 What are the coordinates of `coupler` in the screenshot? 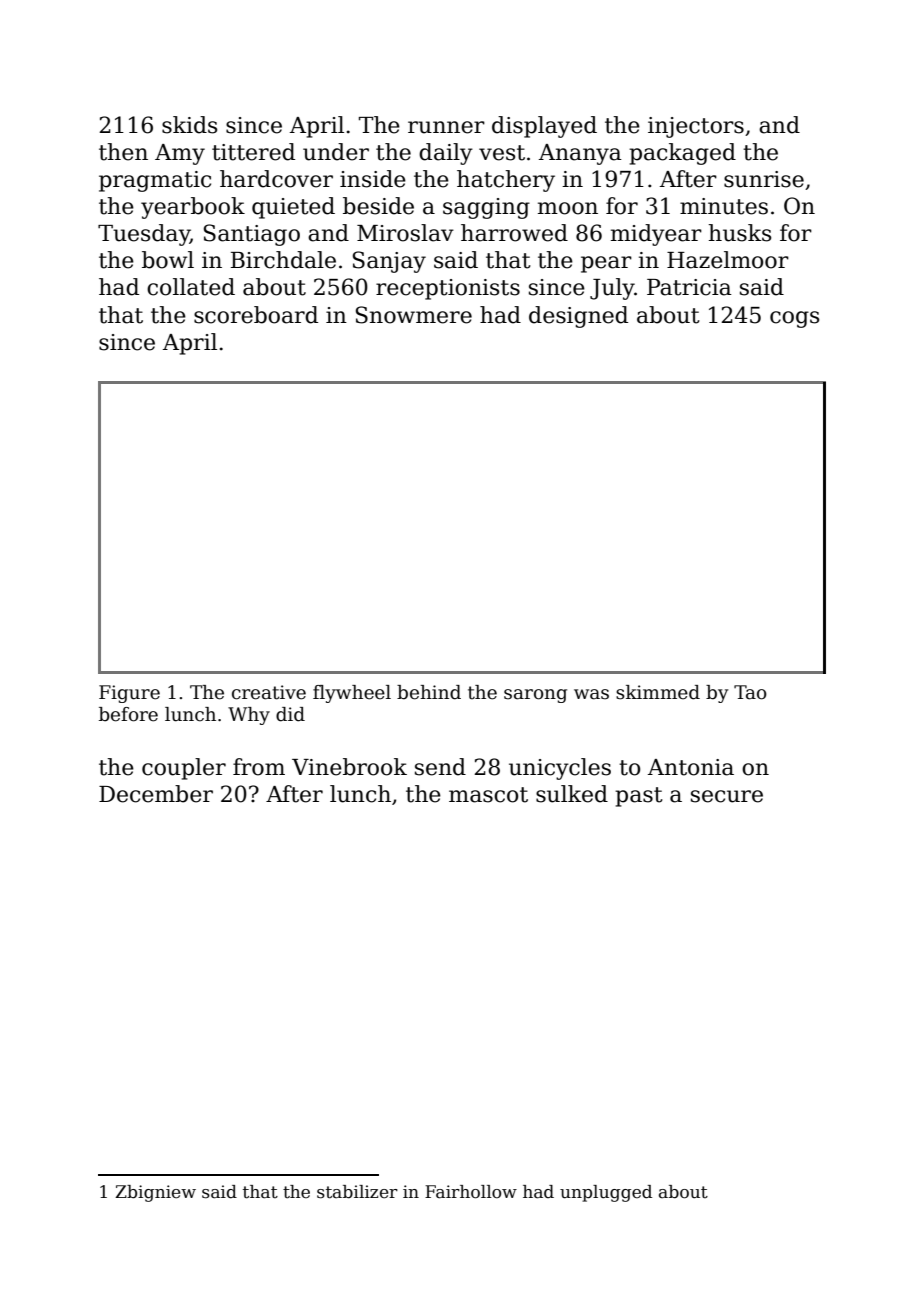 It's located at (184, 769).
